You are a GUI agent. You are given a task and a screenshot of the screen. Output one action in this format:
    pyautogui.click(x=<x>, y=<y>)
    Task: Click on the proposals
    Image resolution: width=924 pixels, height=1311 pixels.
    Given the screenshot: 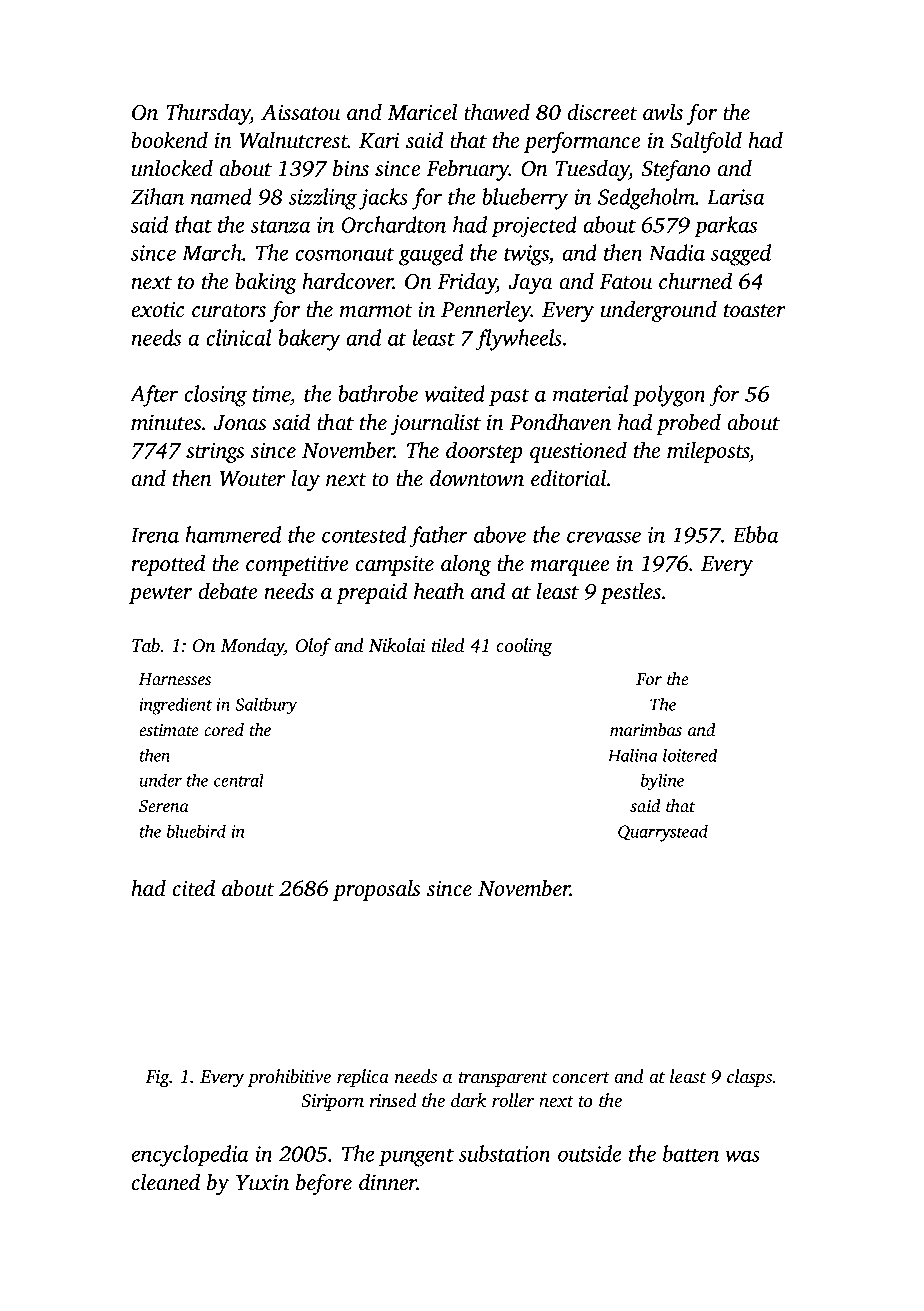 What is the action you would take?
    pyautogui.click(x=376, y=890)
